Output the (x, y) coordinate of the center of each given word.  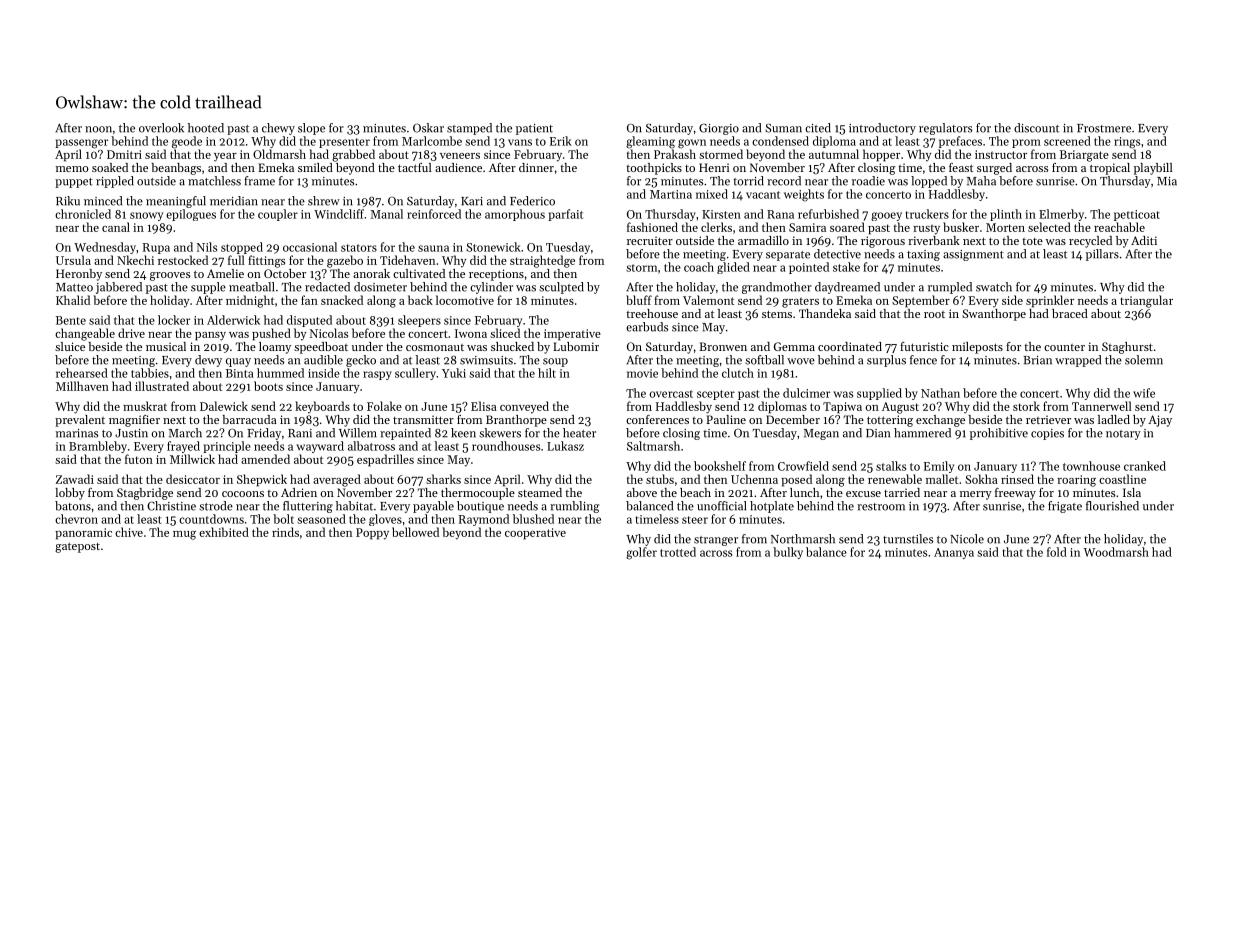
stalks (891, 466)
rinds (285, 532)
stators (359, 248)
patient (534, 129)
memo (72, 169)
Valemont (708, 300)
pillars (1102, 255)
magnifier (134, 421)
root (934, 314)
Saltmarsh (653, 446)
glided (733, 268)
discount (1036, 128)
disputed (309, 321)
